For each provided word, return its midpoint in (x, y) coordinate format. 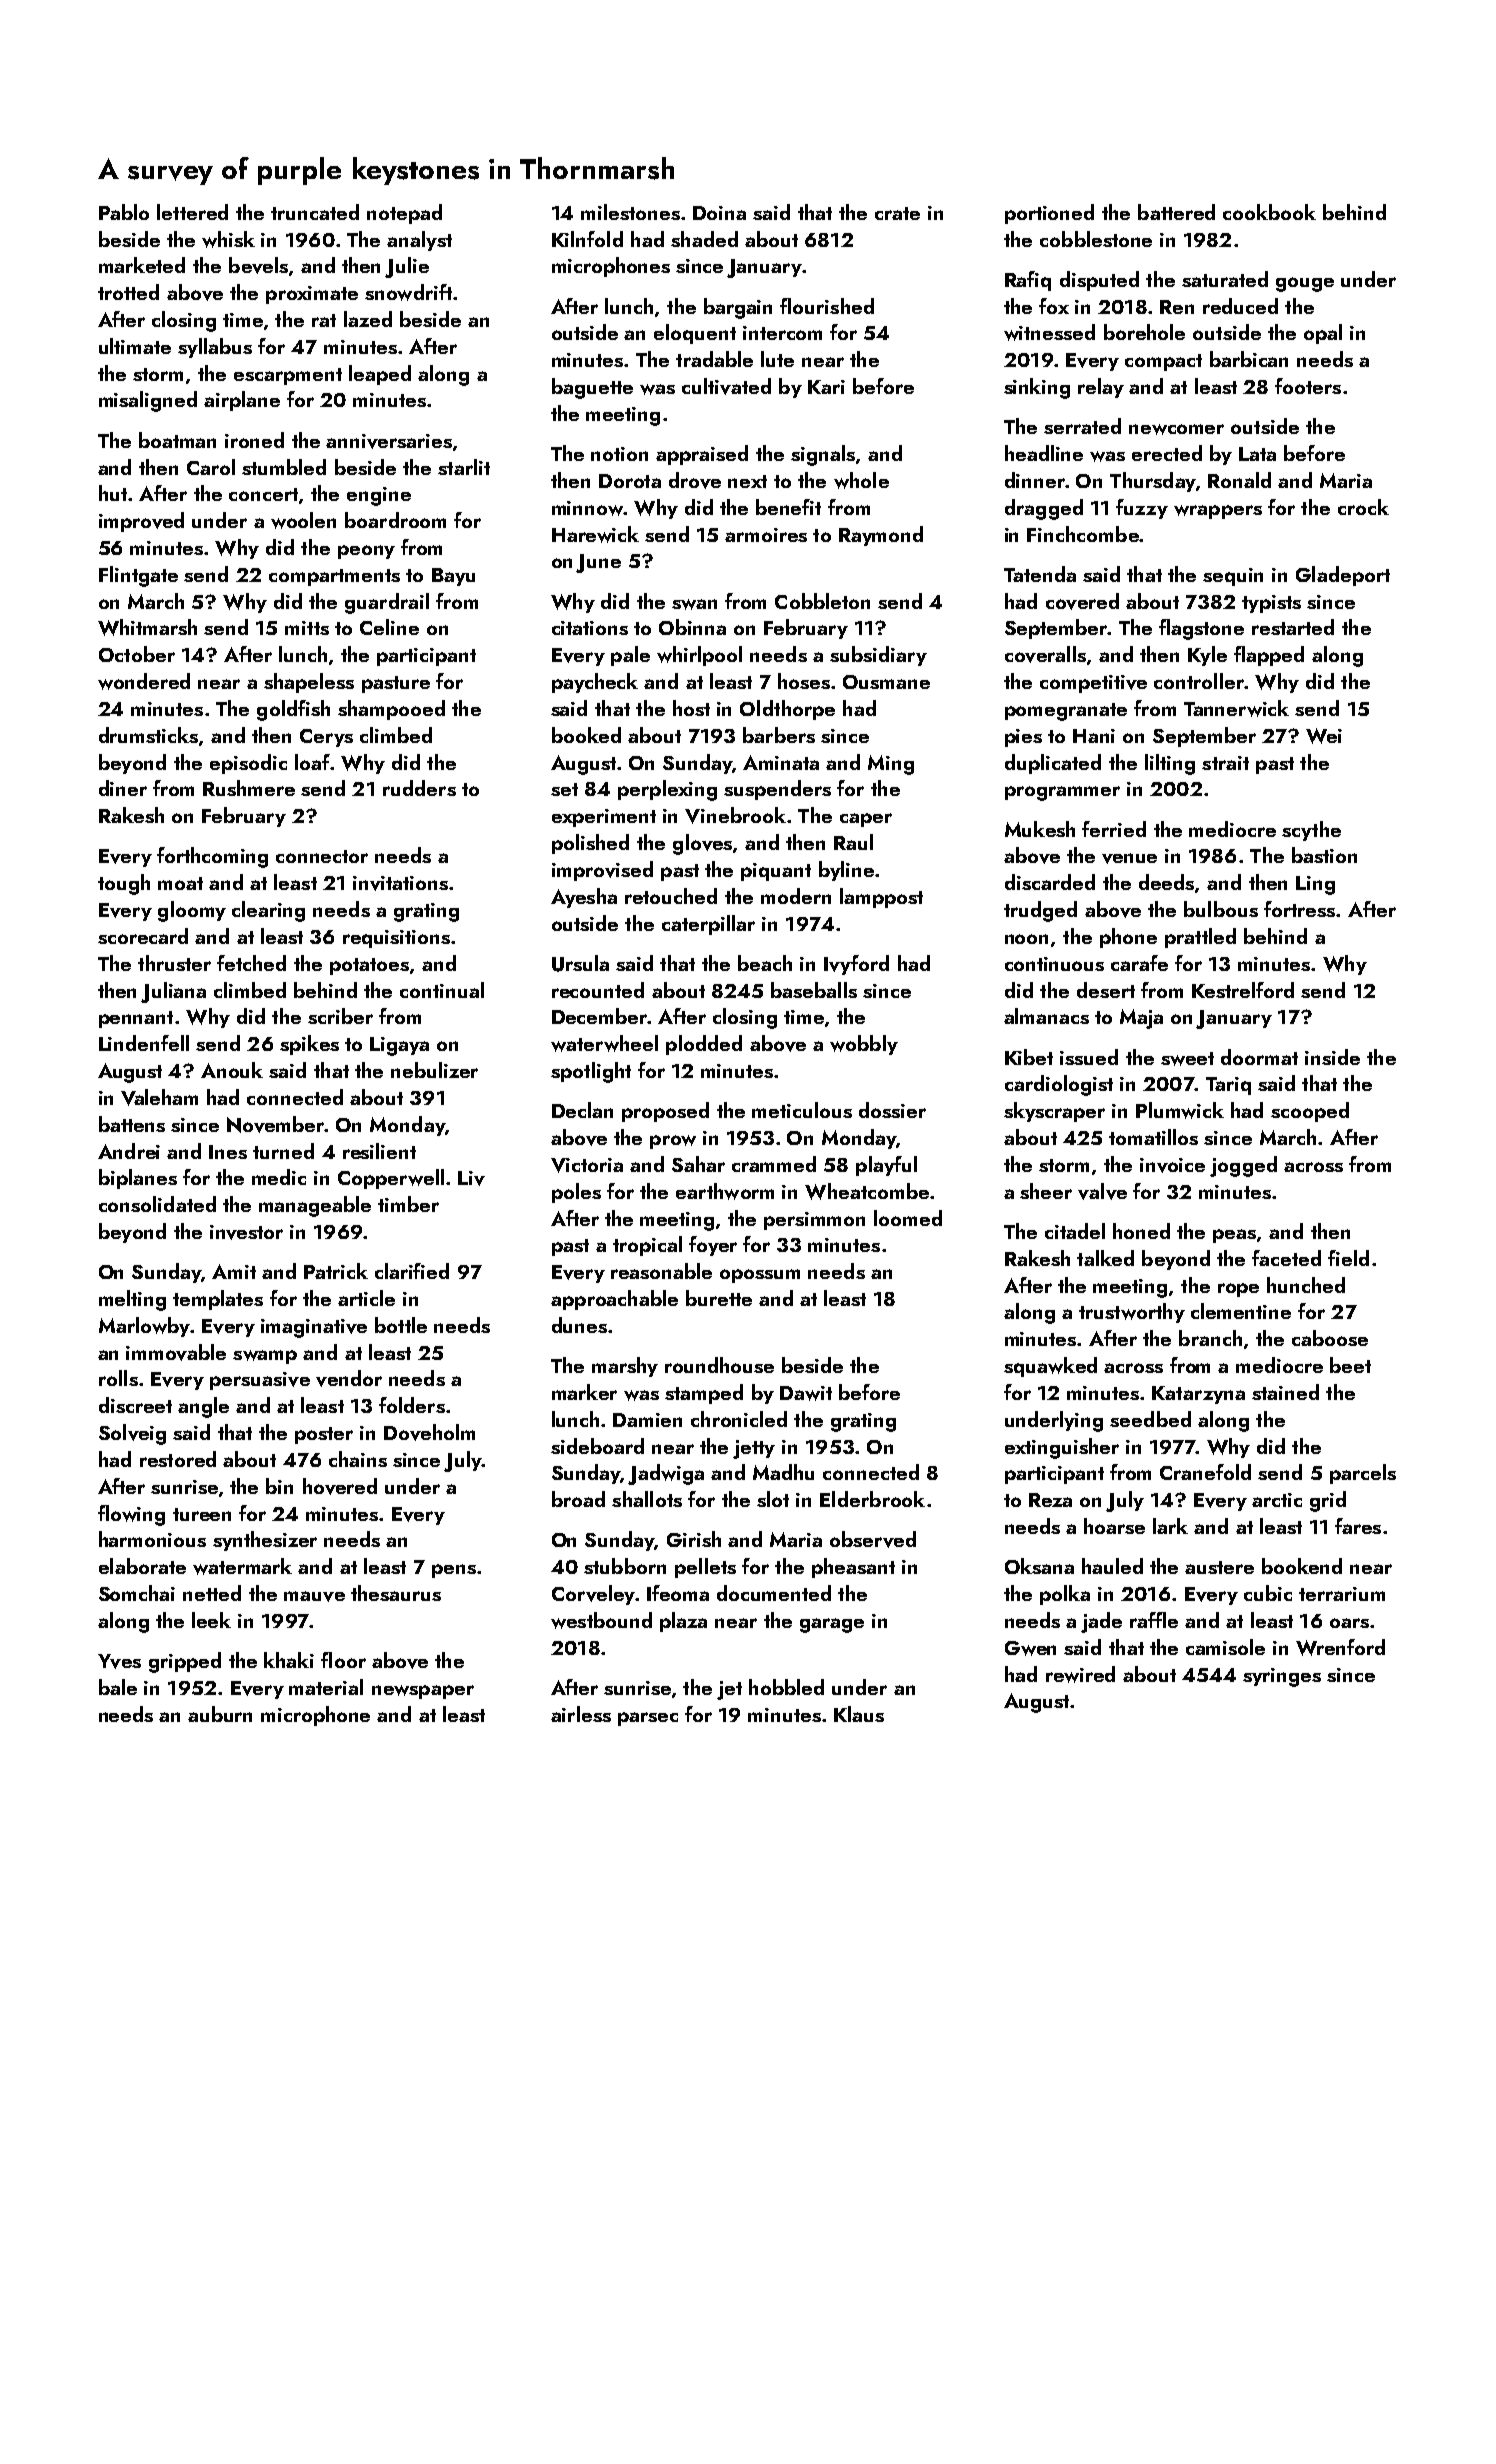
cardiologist (1059, 1085)
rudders (419, 788)
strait (1225, 763)
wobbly (864, 1045)
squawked (1050, 1367)
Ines (228, 1152)
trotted (128, 292)
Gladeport (1343, 576)
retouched (671, 896)
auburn (220, 1714)
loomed (908, 1218)
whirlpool (699, 656)
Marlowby (144, 1327)
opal (1323, 334)
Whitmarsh (147, 627)
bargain (738, 308)
